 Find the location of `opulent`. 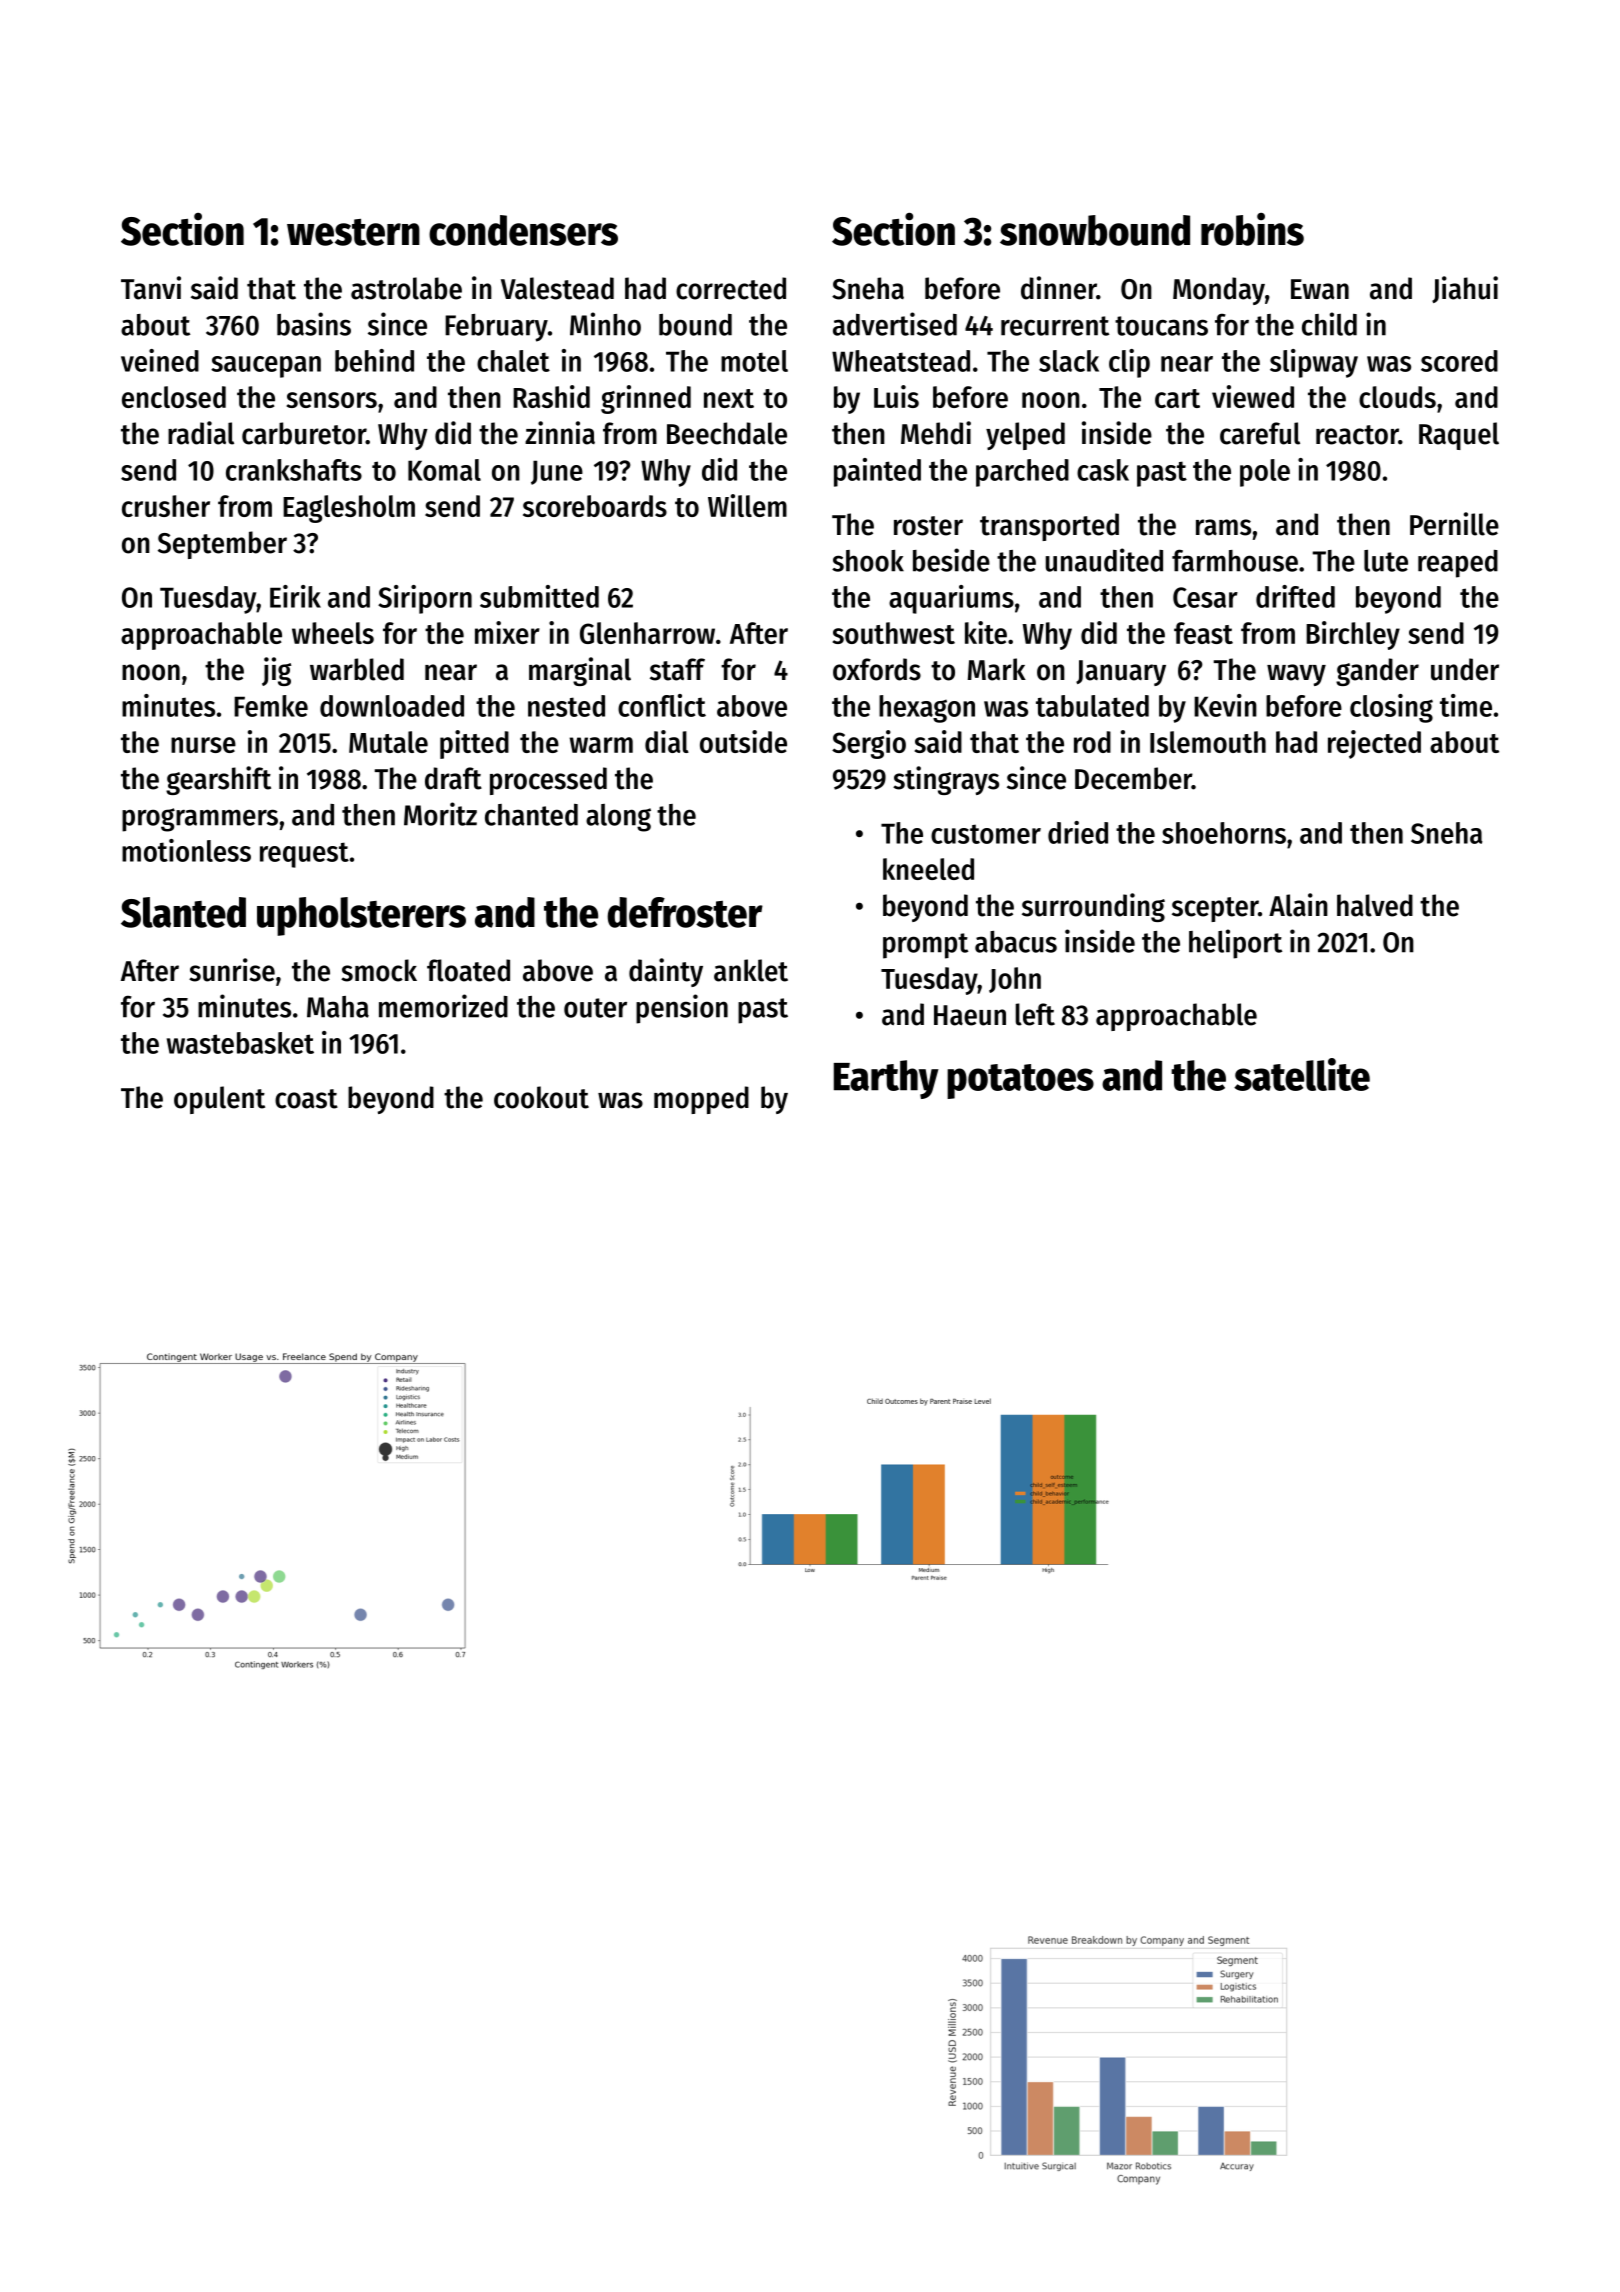

opulent is located at coordinates (219, 1100).
